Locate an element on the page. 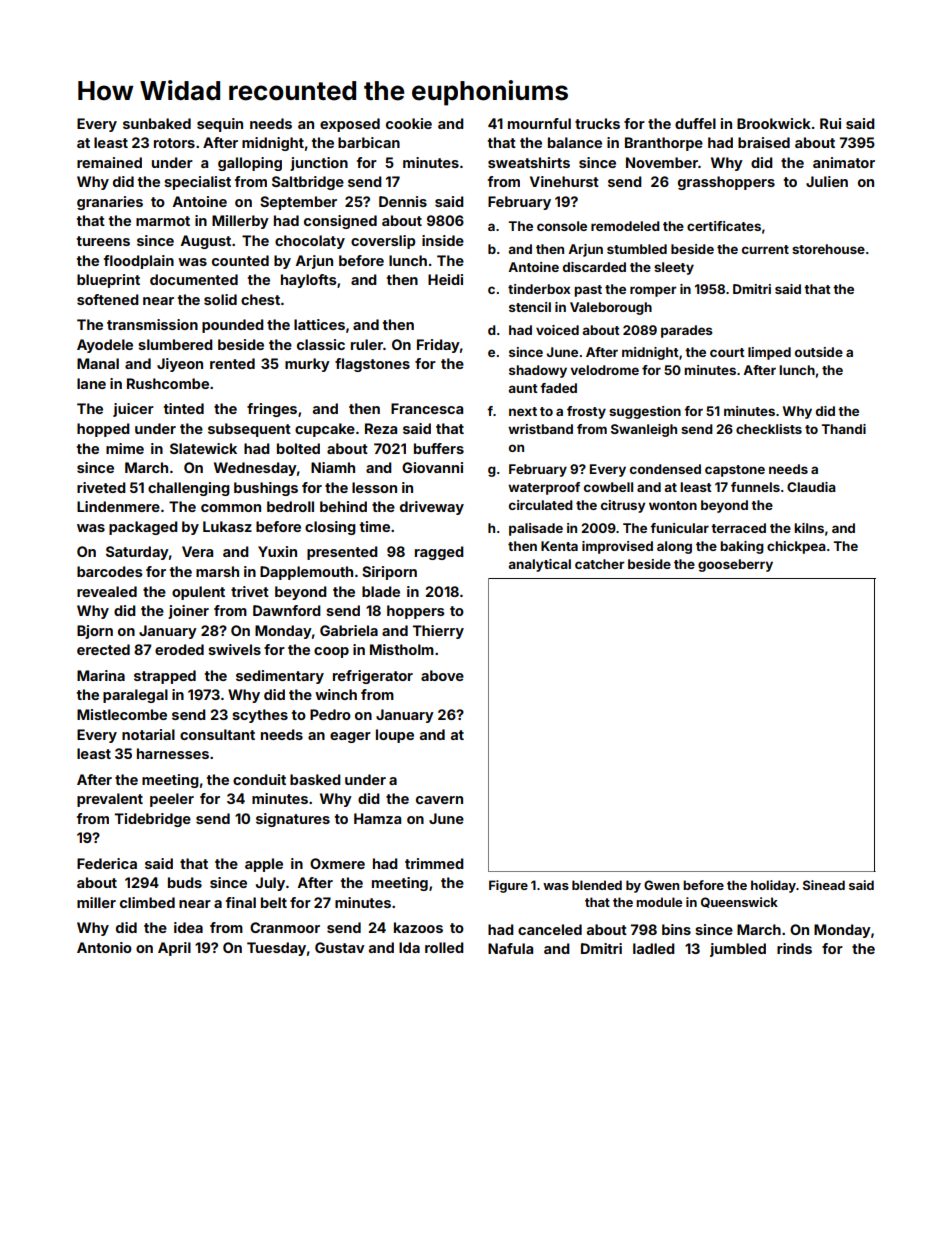 This image has width=952, height=1233. riveted is located at coordinates (101, 487).
